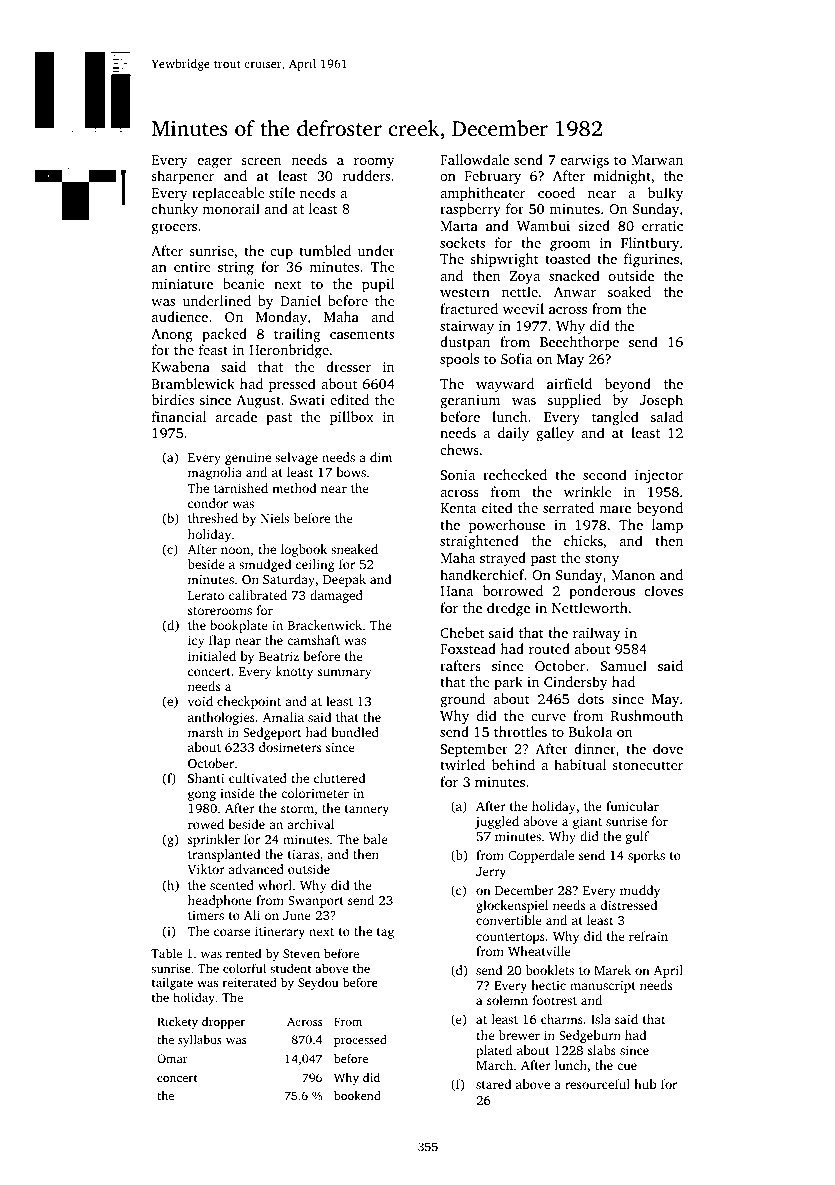  What do you see at coordinates (310, 824) in the page?
I see `archival` at bounding box center [310, 824].
